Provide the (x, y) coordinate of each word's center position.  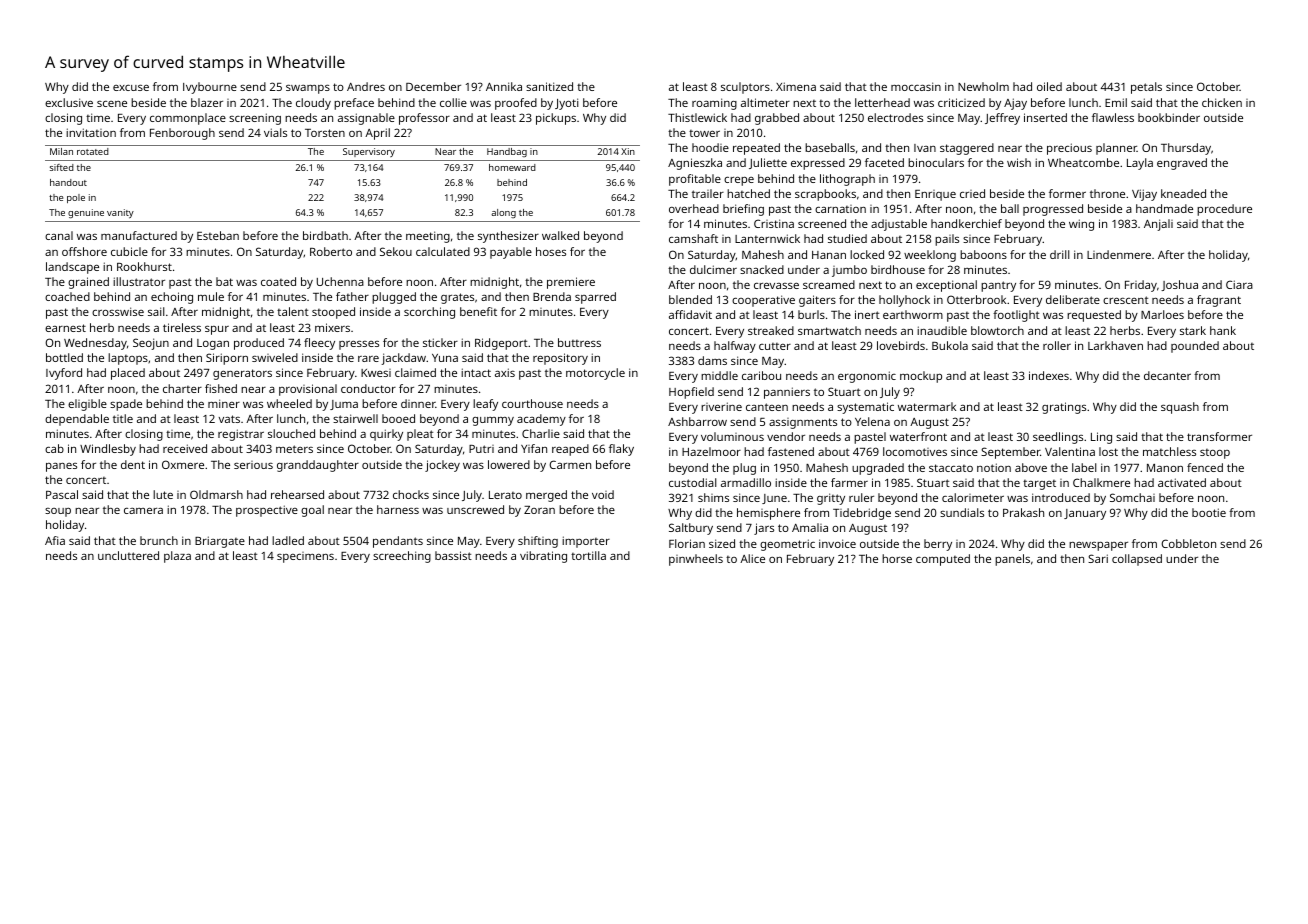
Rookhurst (144, 266)
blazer (207, 102)
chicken (1222, 102)
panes (61, 467)
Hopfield (691, 393)
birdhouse (898, 269)
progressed (1053, 210)
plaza (177, 557)
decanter (1167, 375)
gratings (1064, 408)
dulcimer (713, 269)
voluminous (732, 436)
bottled (64, 357)
